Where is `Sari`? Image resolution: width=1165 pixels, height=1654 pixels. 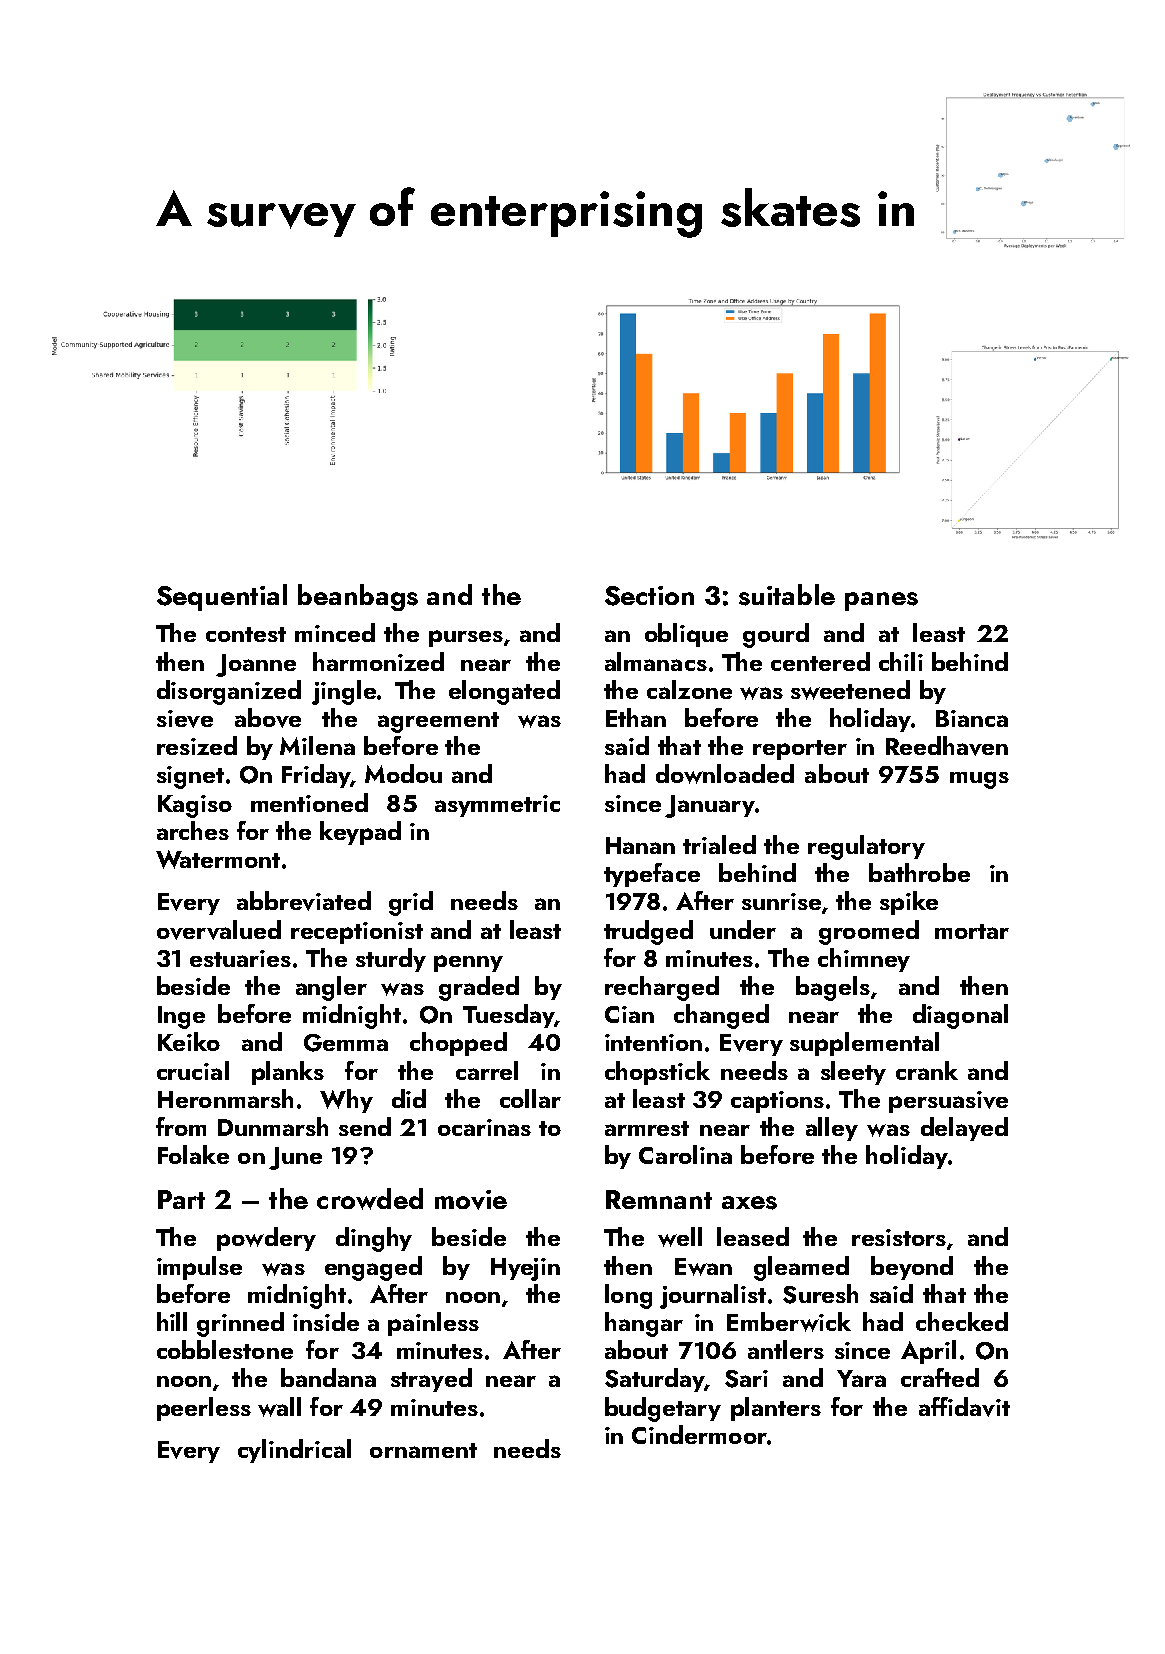
Sari is located at coordinates (746, 1379).
